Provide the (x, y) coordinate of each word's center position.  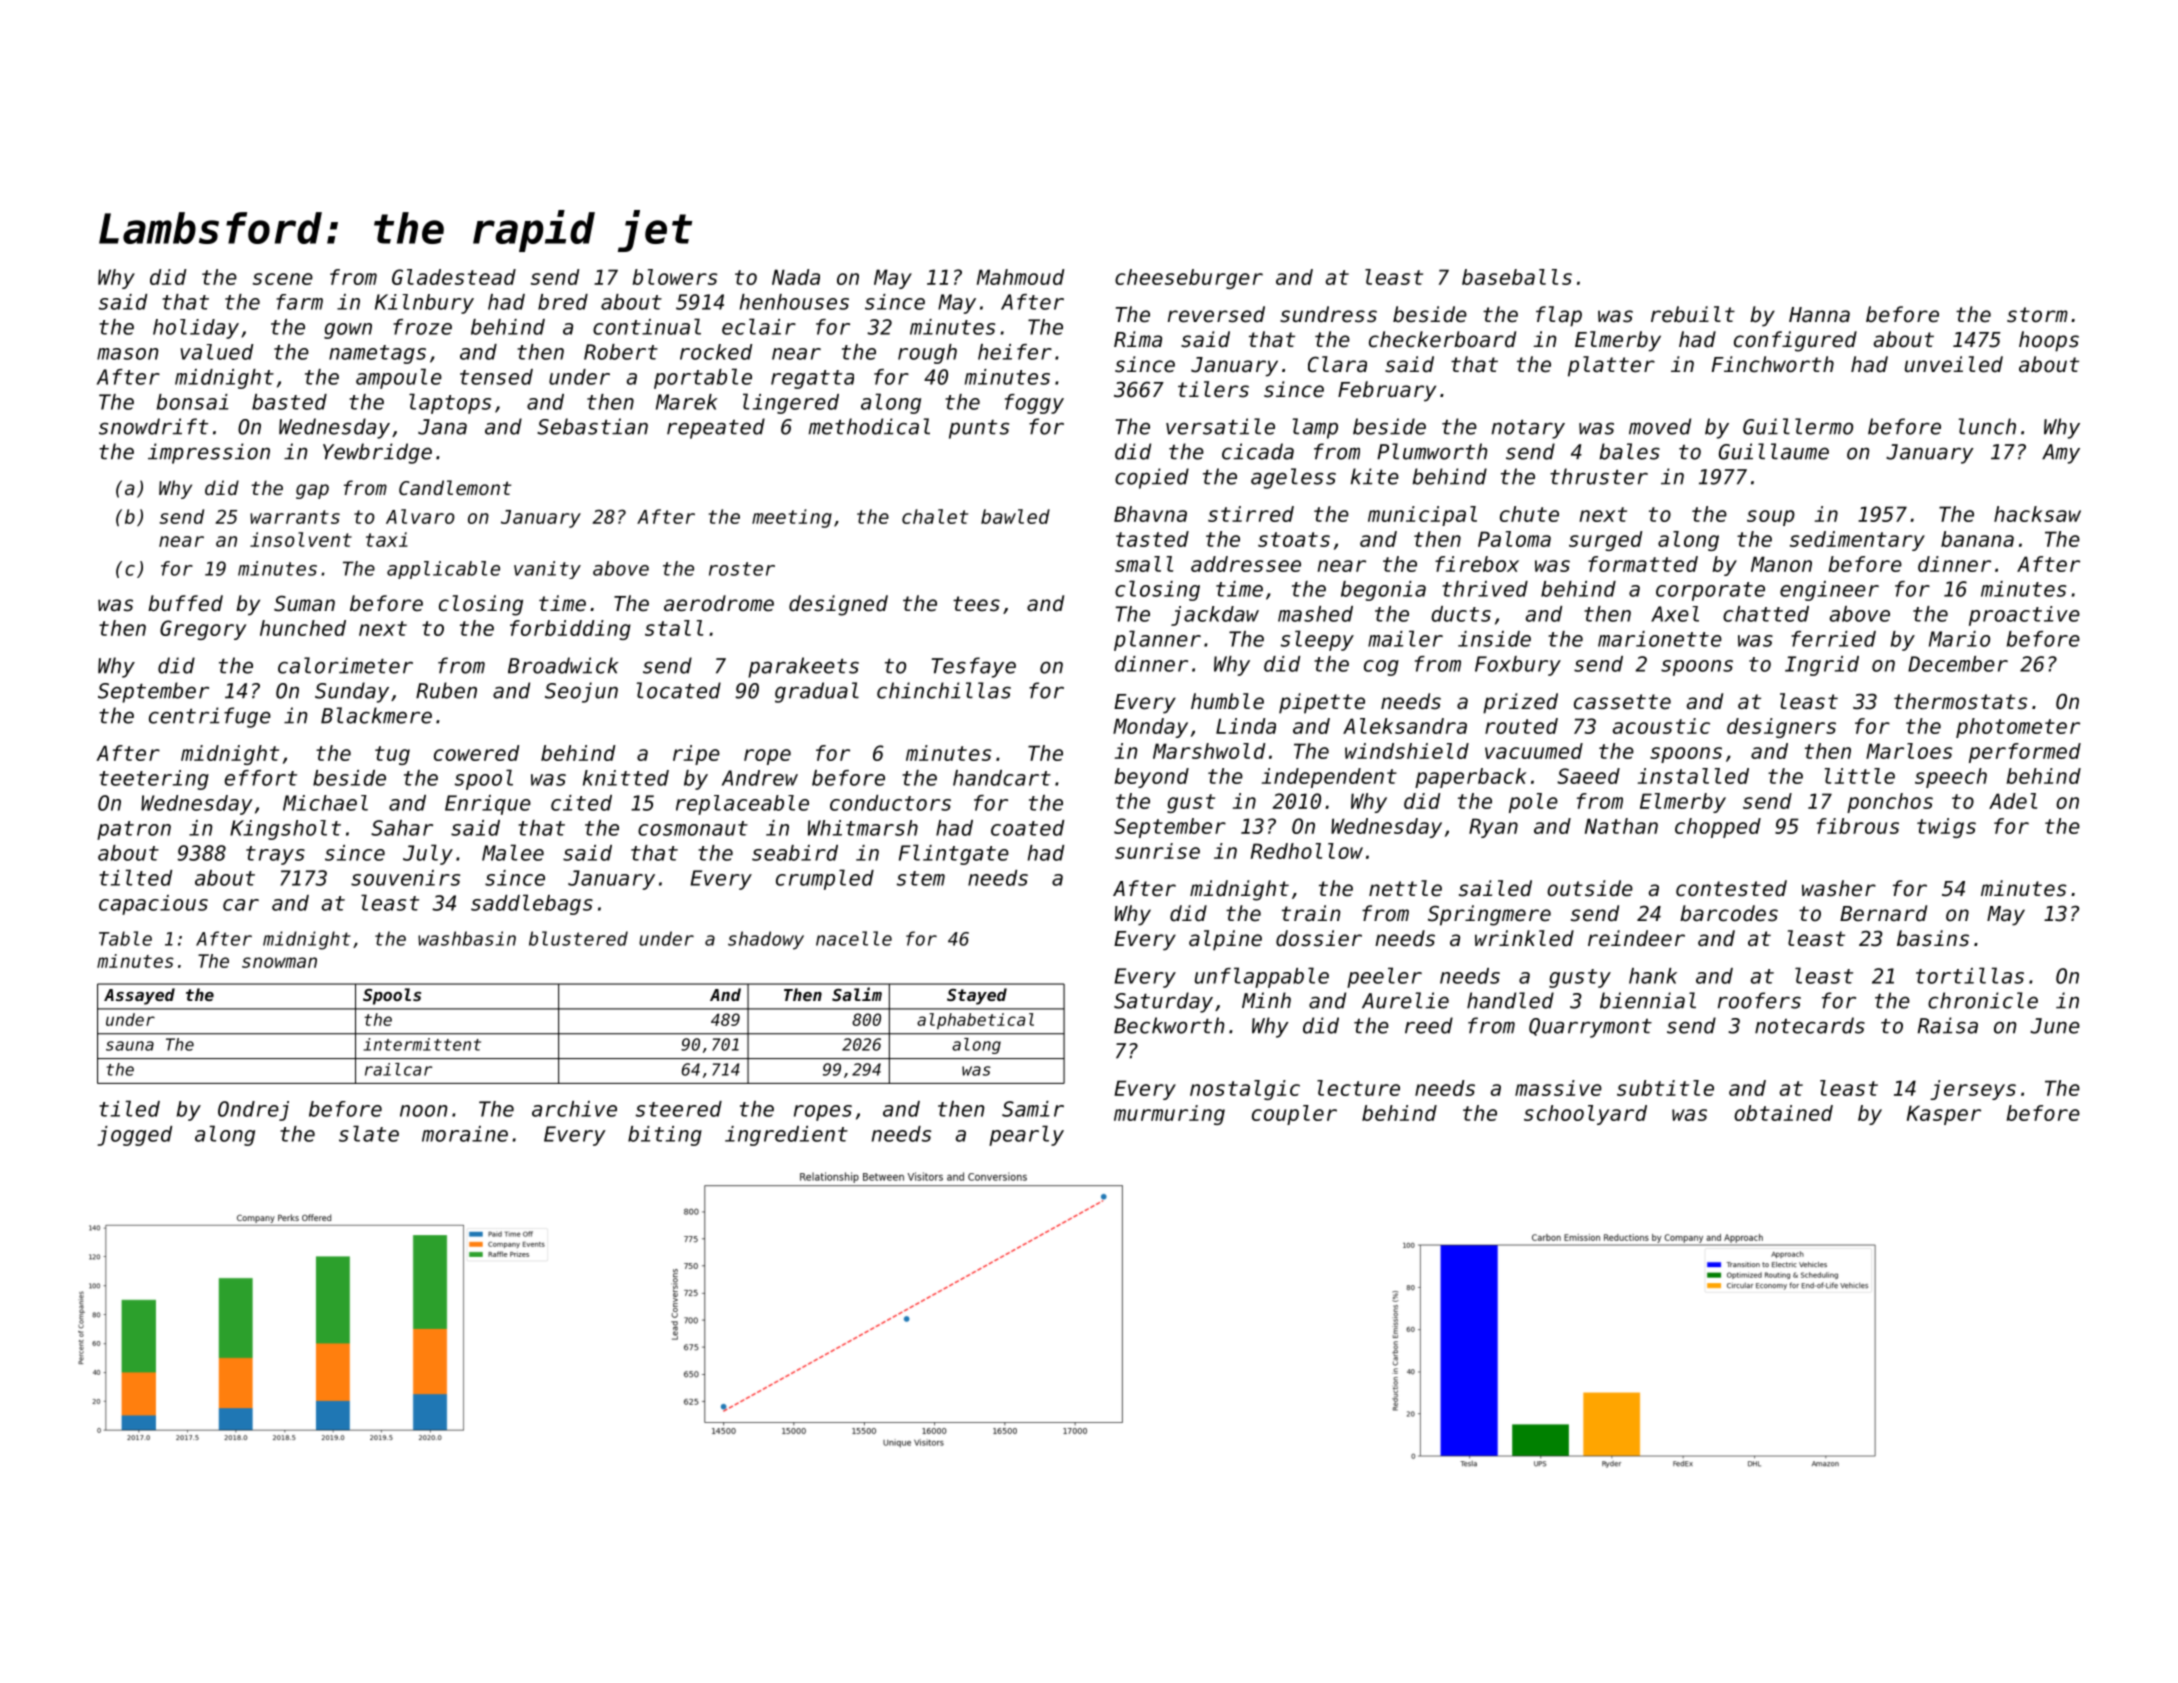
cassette (1622, 702)
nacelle (854, 938)
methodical (869, 426)
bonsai (192, 402)
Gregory (203, 630)
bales (1629, 451)
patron (134, 830)
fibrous (1858, 826)
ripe (696, 755)
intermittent (422, 1044)
